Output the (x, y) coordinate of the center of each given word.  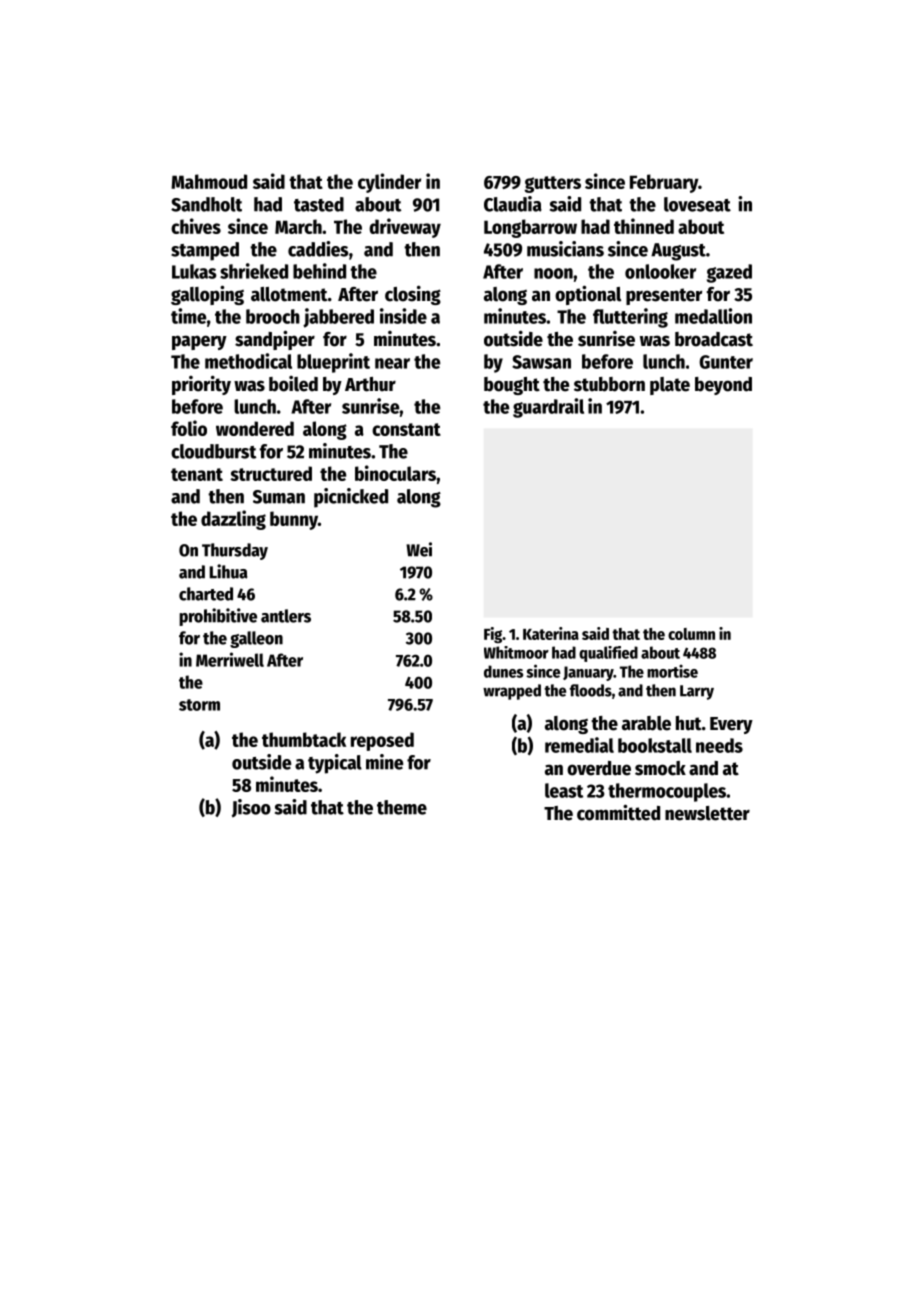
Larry (697, 692)
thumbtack (304, 739)
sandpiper (275, 340)
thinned (644, 226)
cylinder (389, 183)
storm (199, 705)
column (691, 634)
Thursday (235, 551)
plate (670, 386)
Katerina (551, 633)
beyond (723, 386)
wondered (255, 428)
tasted (319, 204)
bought (512, 386)
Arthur (370, 384)
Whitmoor (516, 652)
